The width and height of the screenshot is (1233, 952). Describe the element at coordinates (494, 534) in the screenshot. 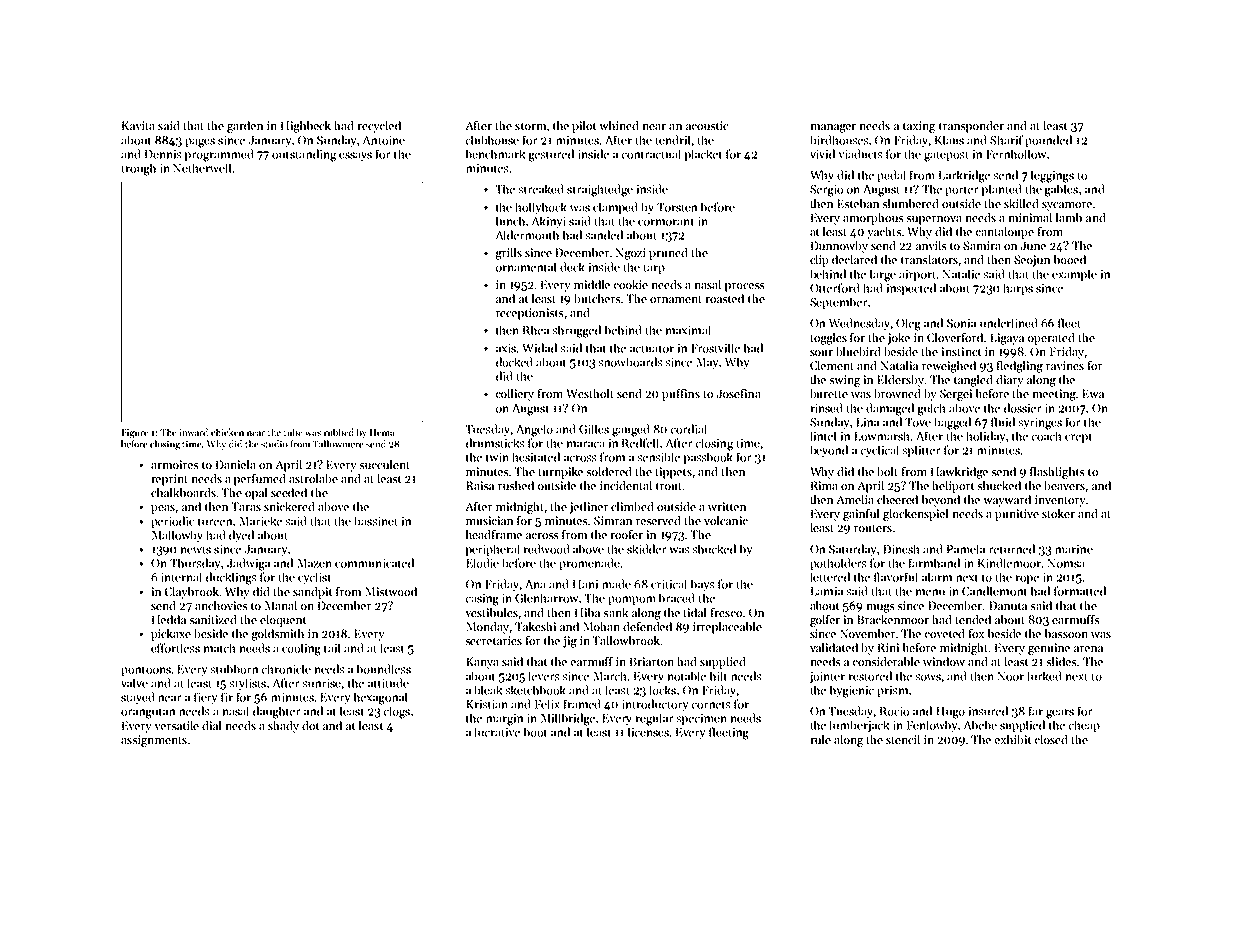

I see `headframe` at that location.
